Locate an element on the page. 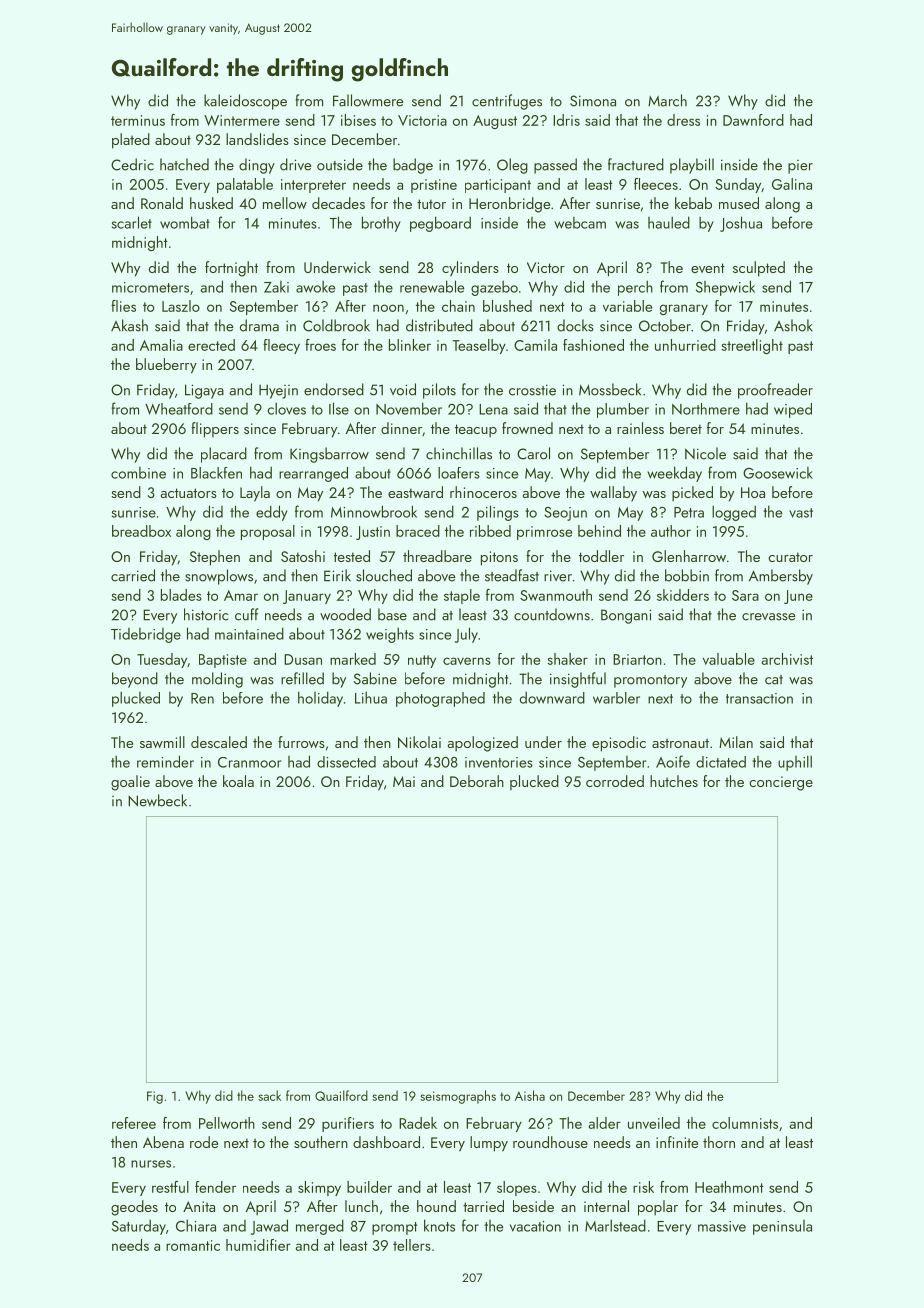  proofreader is located at coordinates (775, 391).
